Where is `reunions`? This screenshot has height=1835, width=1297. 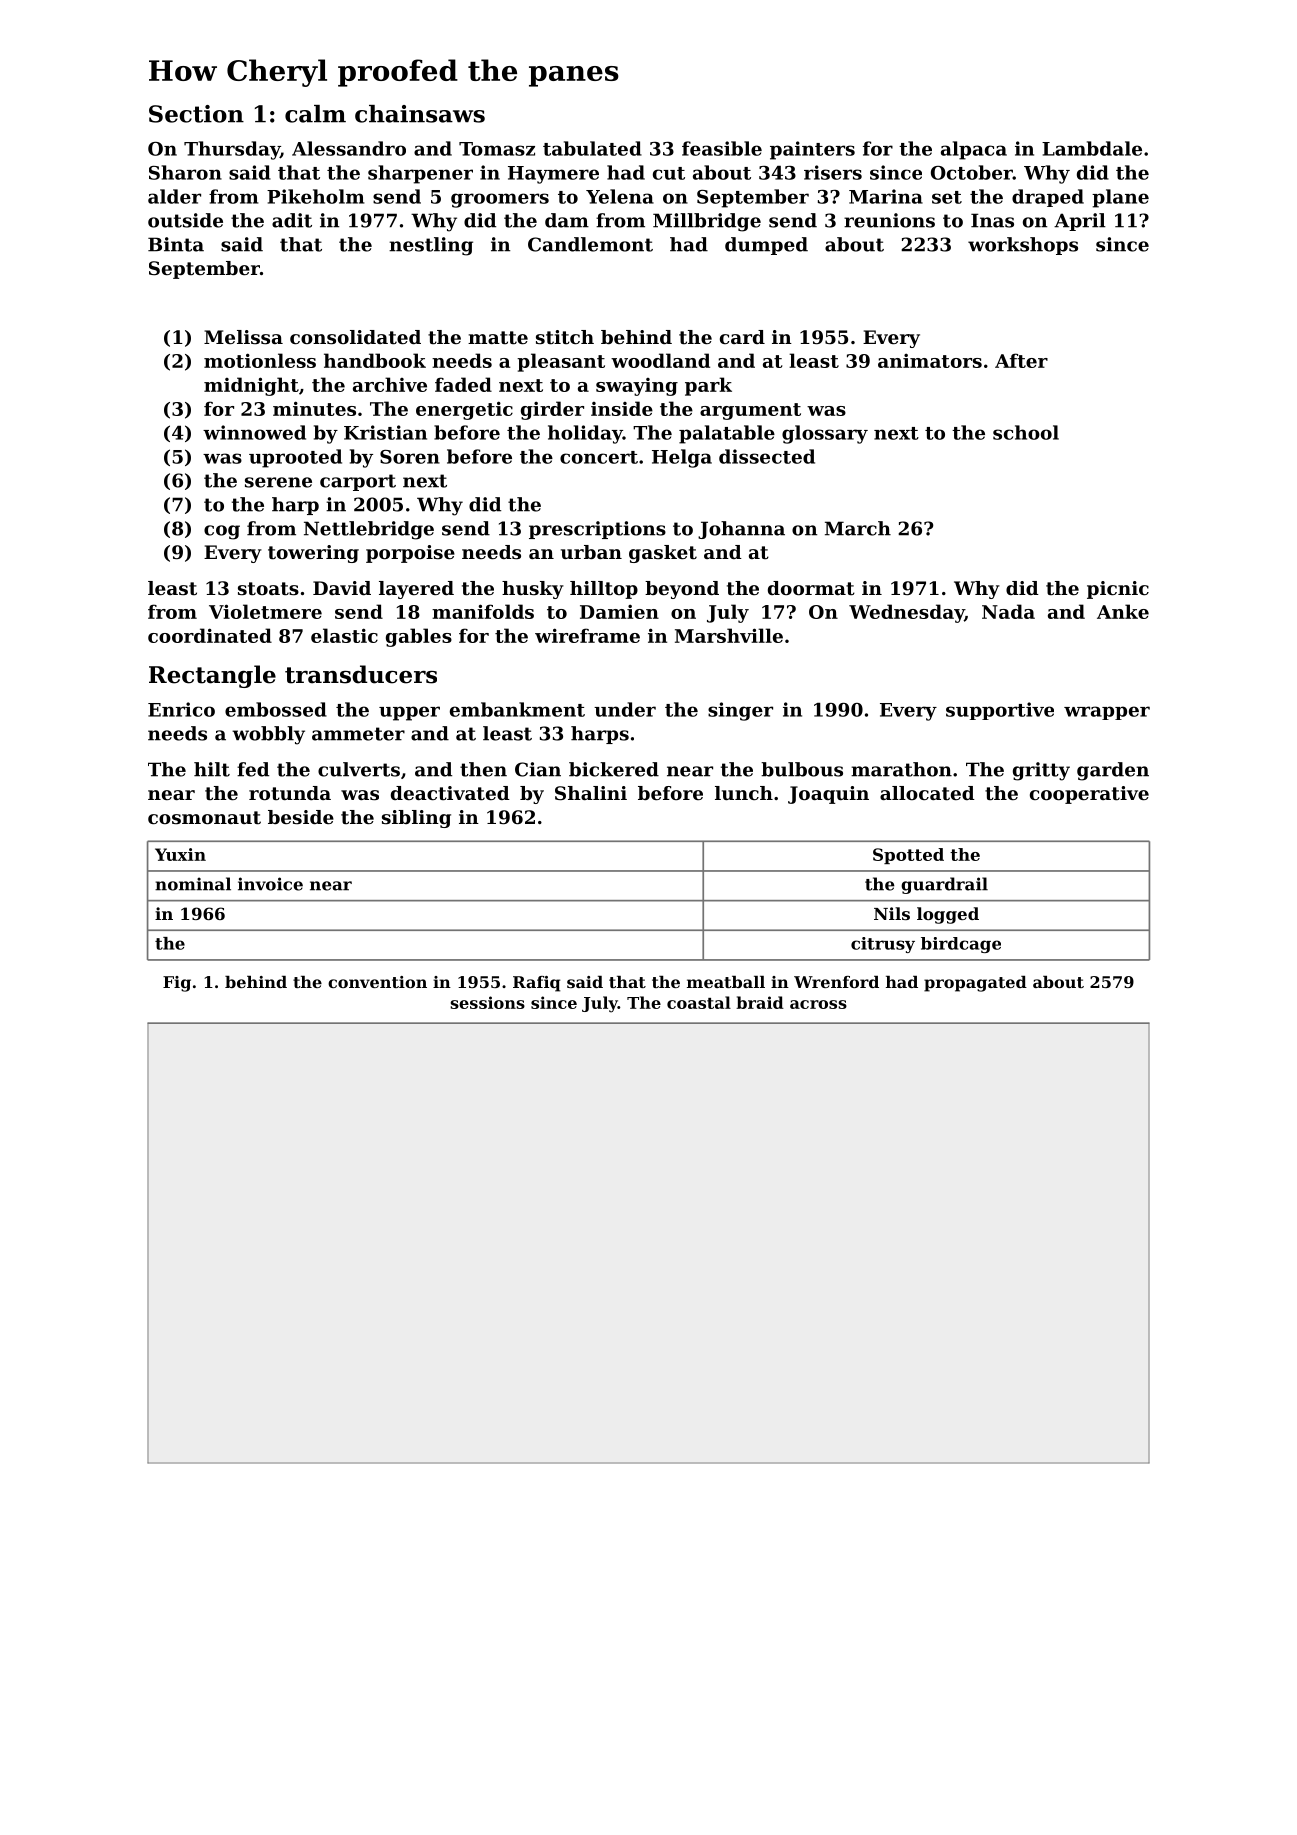 reunions is located at coordinates (889, 220).
